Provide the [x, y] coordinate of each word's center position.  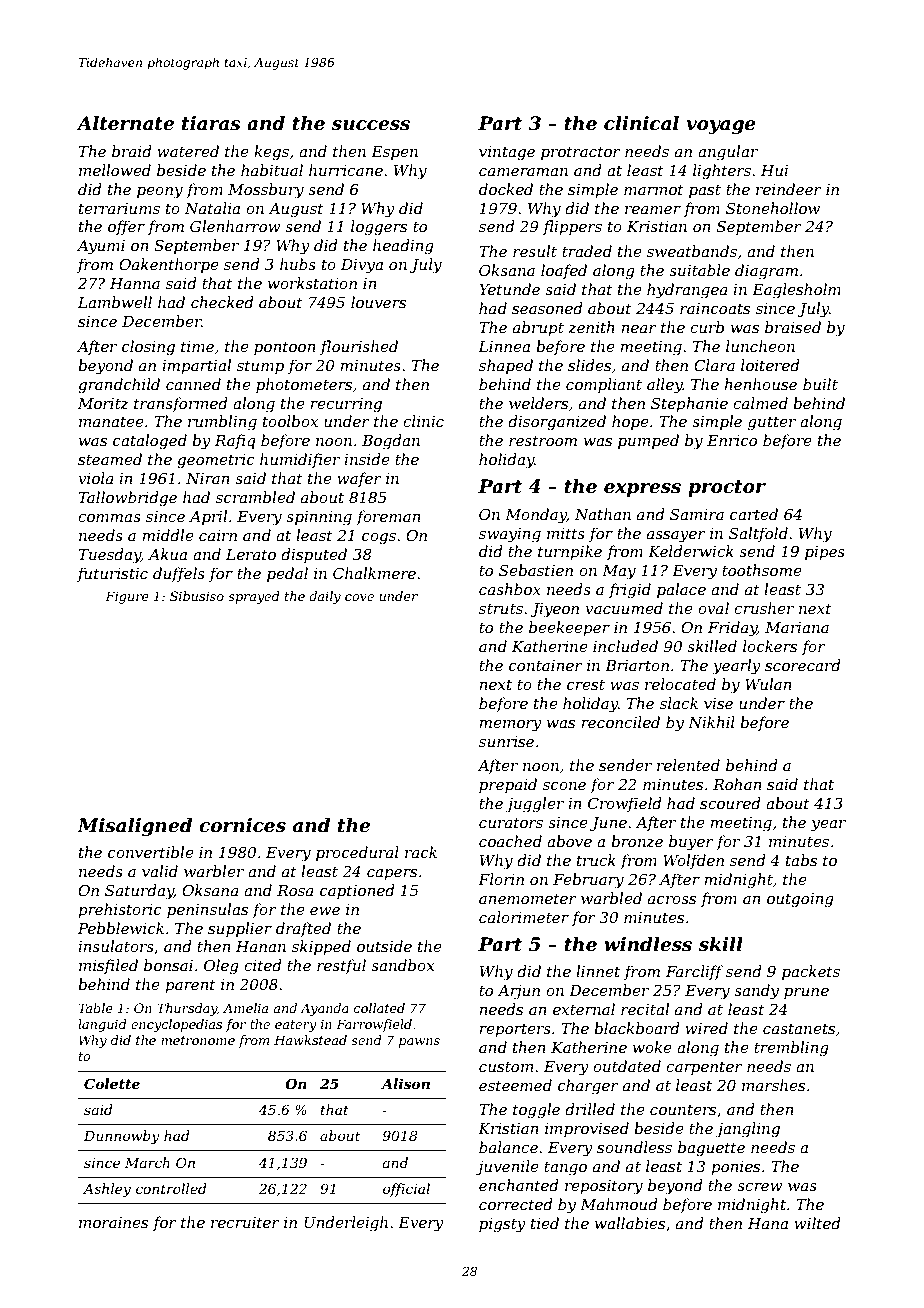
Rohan [737, 784]
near [639, 329]
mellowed [115, 170]
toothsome [762, 570]
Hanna [135, 283]
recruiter [245, 1222]
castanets [799, 1028]
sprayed [254, 597]
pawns [419, 1043]
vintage [507, 153]
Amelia [245, 1008]
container [546, 665]
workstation [312, 283]
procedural [357, 853]
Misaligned [134, 827]
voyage [721, 127]
